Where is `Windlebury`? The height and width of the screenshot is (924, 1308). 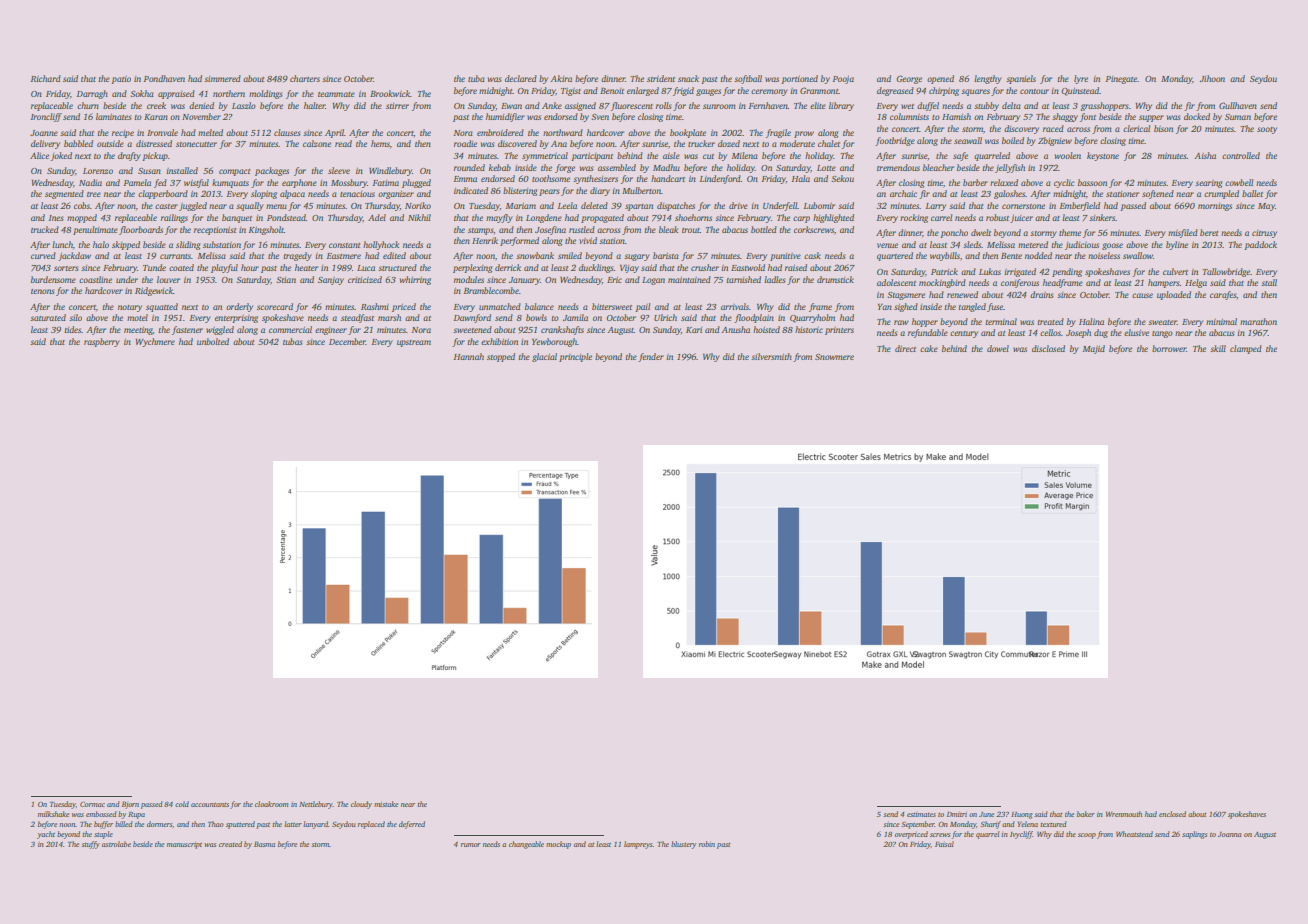 Windlebury is located at coordinates (390, 171).
